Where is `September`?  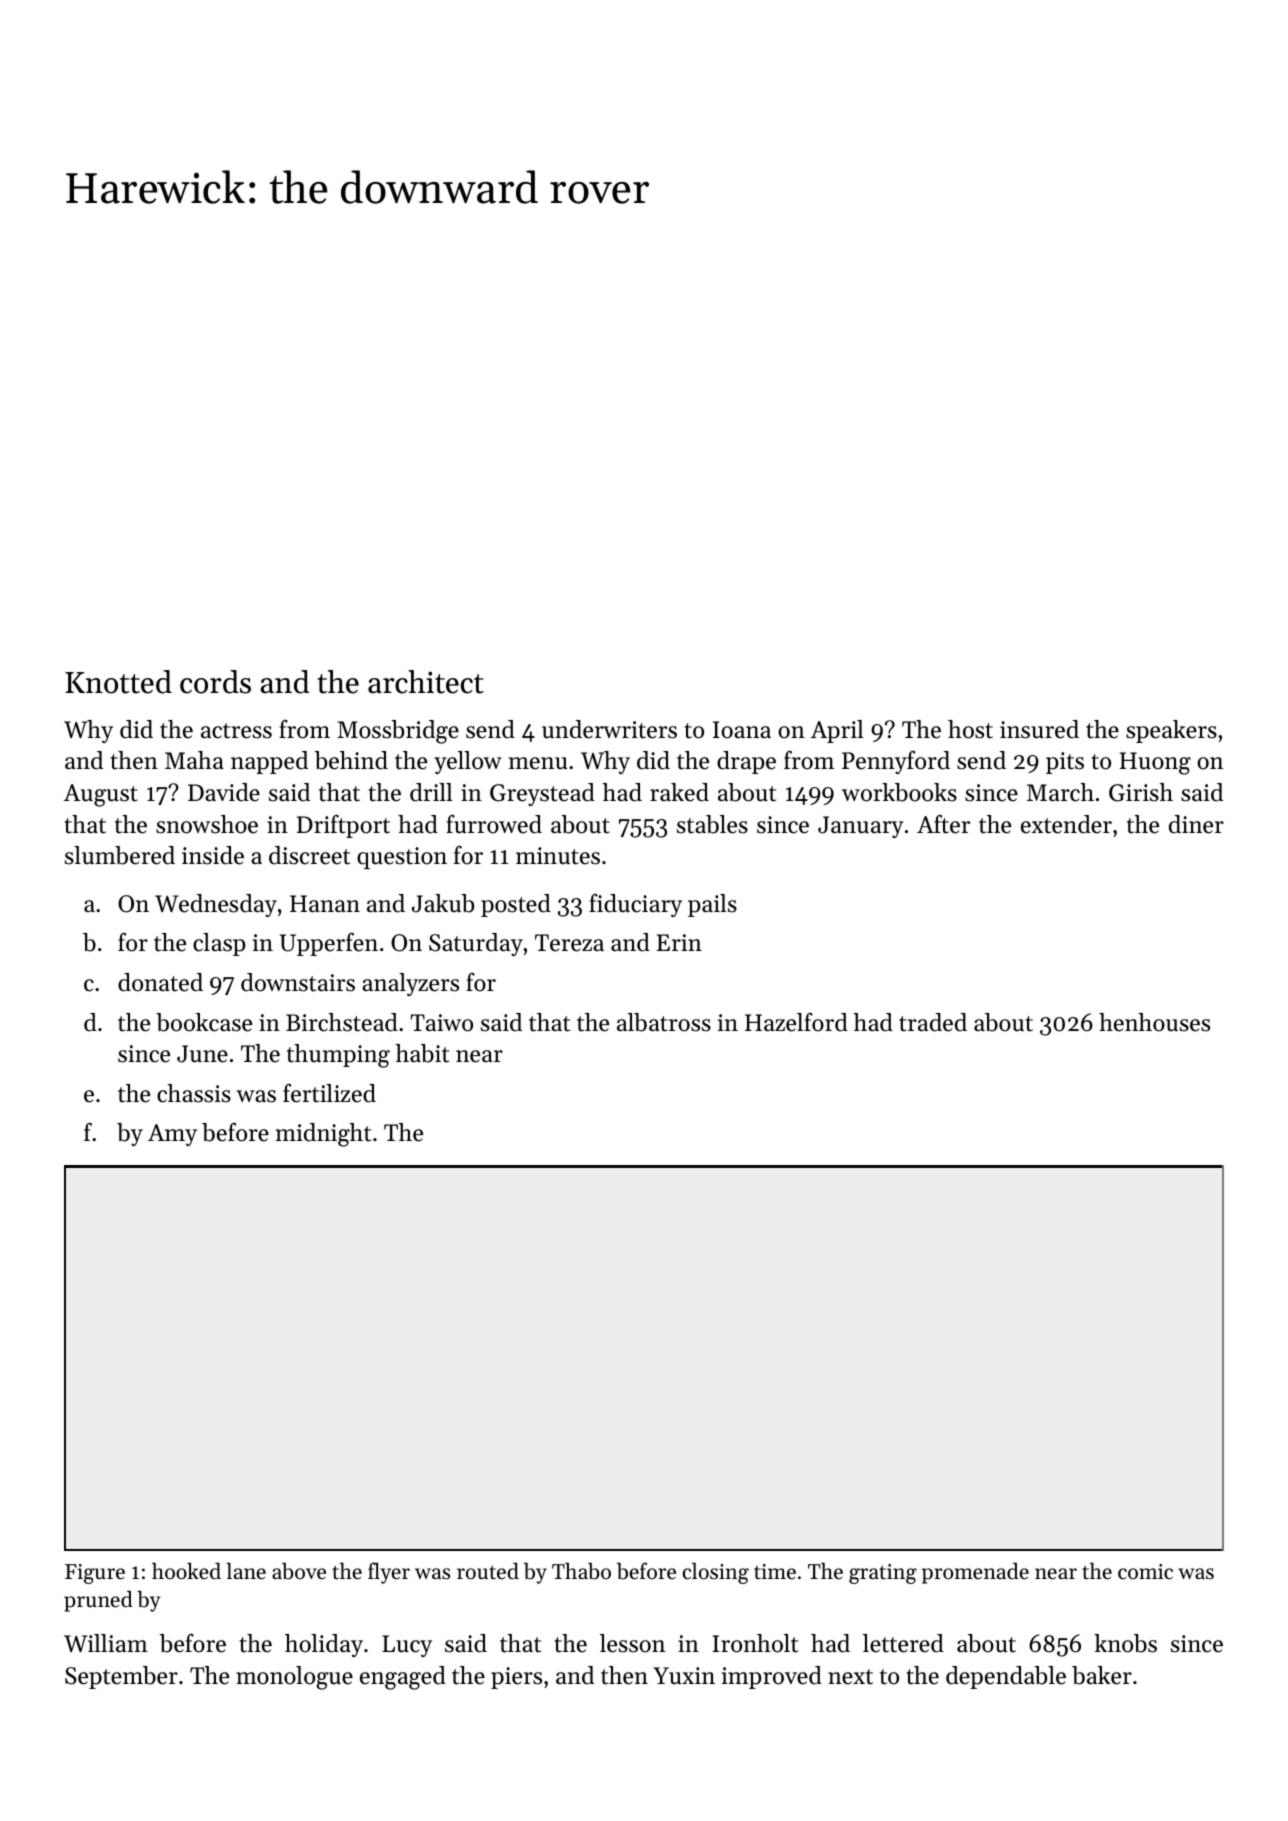
September is located at coordinates (121, 1677).
